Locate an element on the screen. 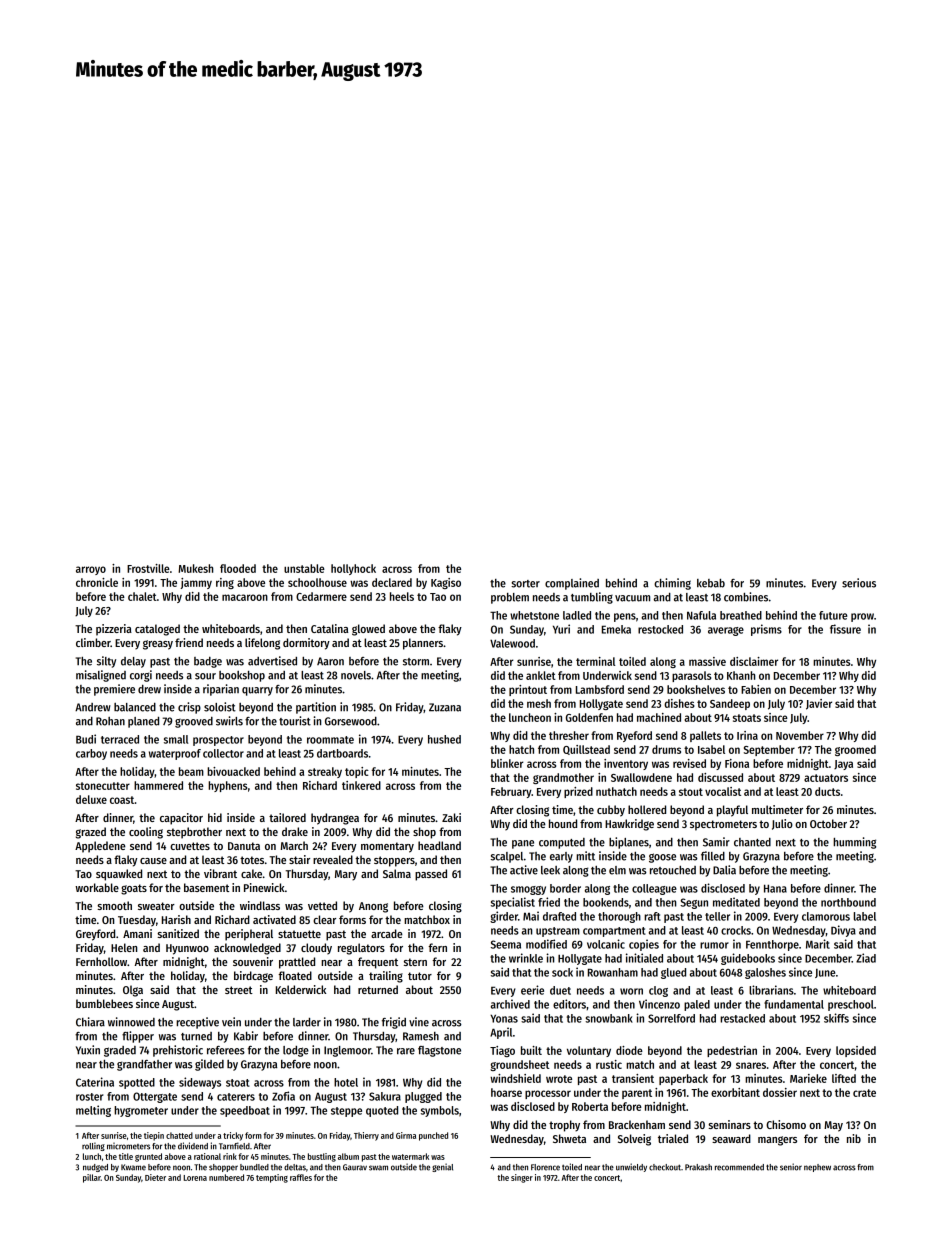 The height and width of the screenshot is (1233, 952). Divya is located at coordinates (843, 931).
